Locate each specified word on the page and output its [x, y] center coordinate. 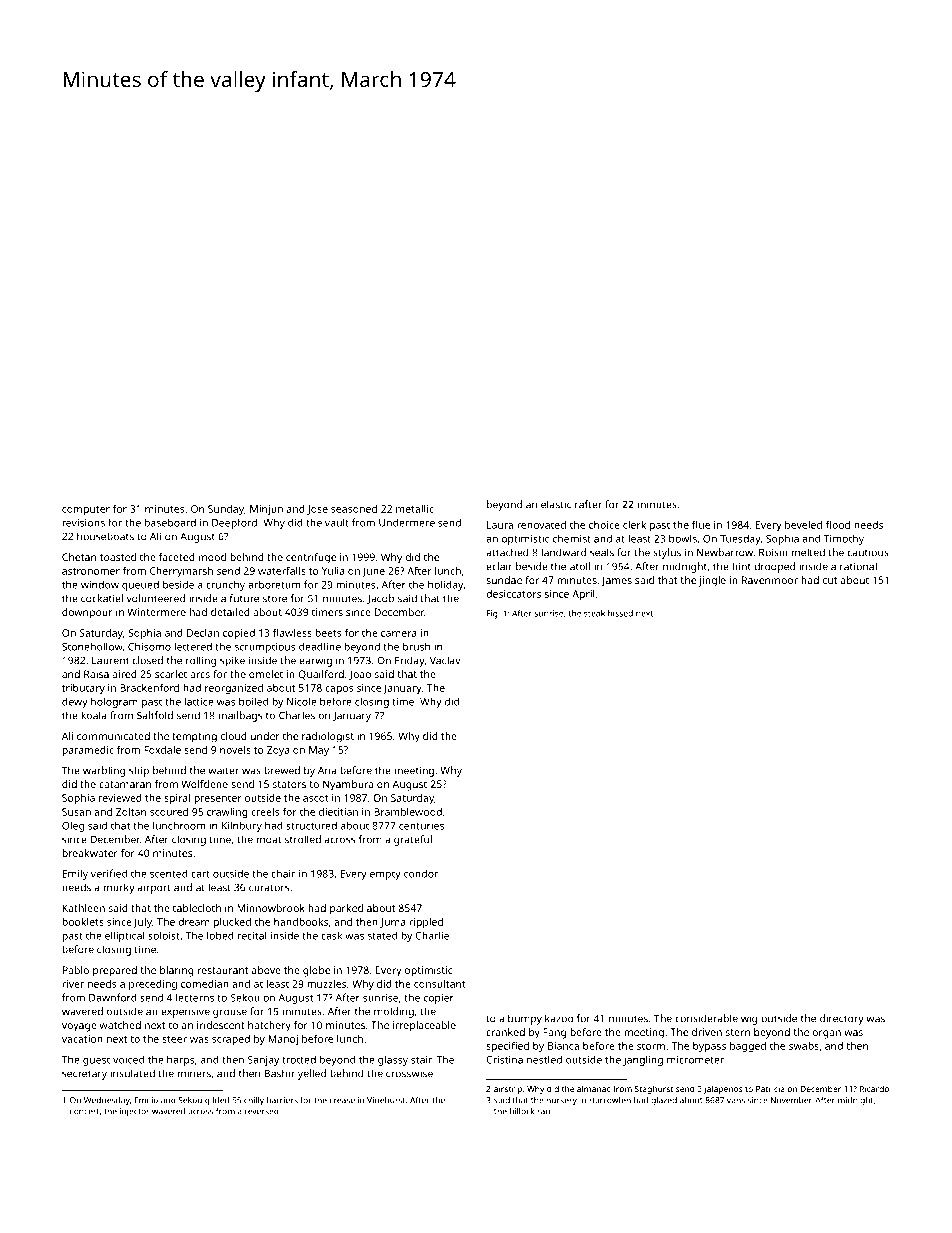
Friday [410, 661]
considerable [706, 1018]
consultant [440, 984]
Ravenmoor [770, 580]
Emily [75, 874]
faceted [177, 557]
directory [842, 1019]
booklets [83, 922]
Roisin [773, 552]
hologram [114, 702]
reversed [262, 1111]
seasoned [354, 509]
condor [421, 873]
